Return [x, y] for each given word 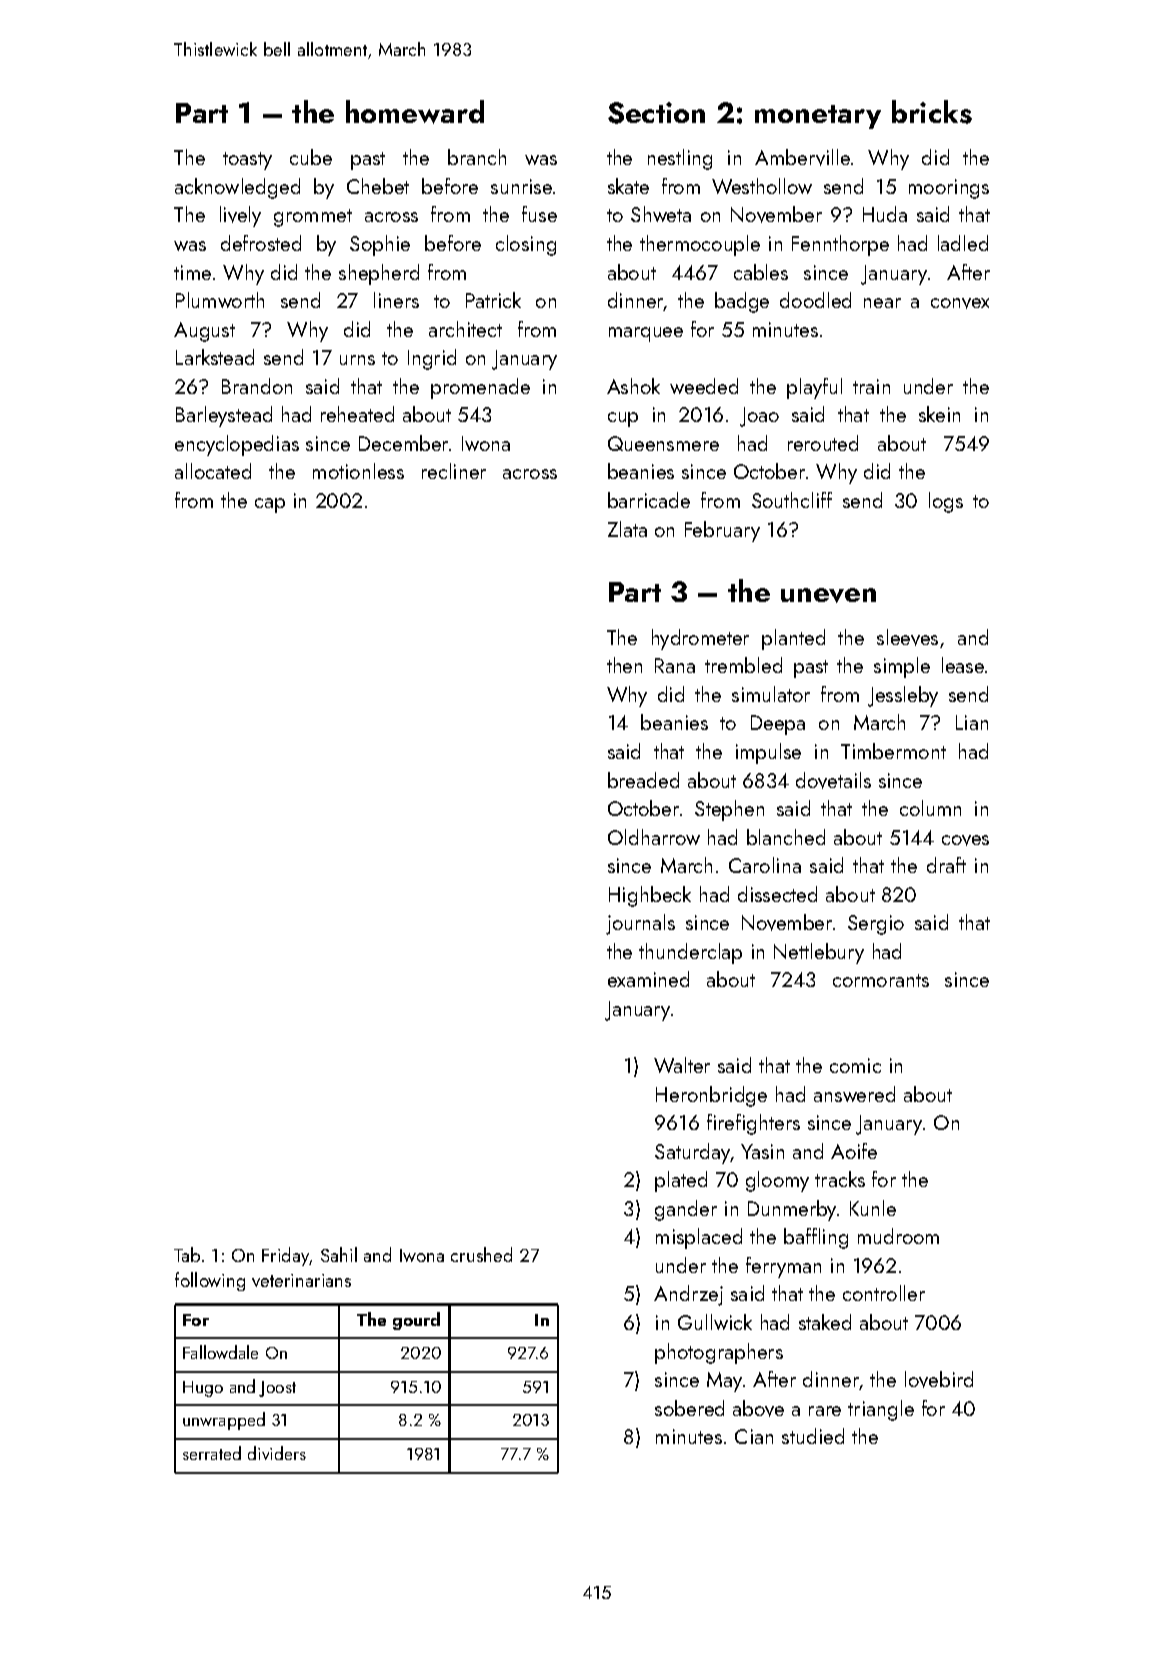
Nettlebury [819, 953]
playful [814, 388]
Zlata [627, 529]
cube [311, 157]
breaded [643, 780]
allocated [213, 471]
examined [648, 979]
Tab [187, 1254]
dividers [277, 1453]
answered [854, 1094]
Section [656, 113]
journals [640, 924]
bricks [932, 112]
